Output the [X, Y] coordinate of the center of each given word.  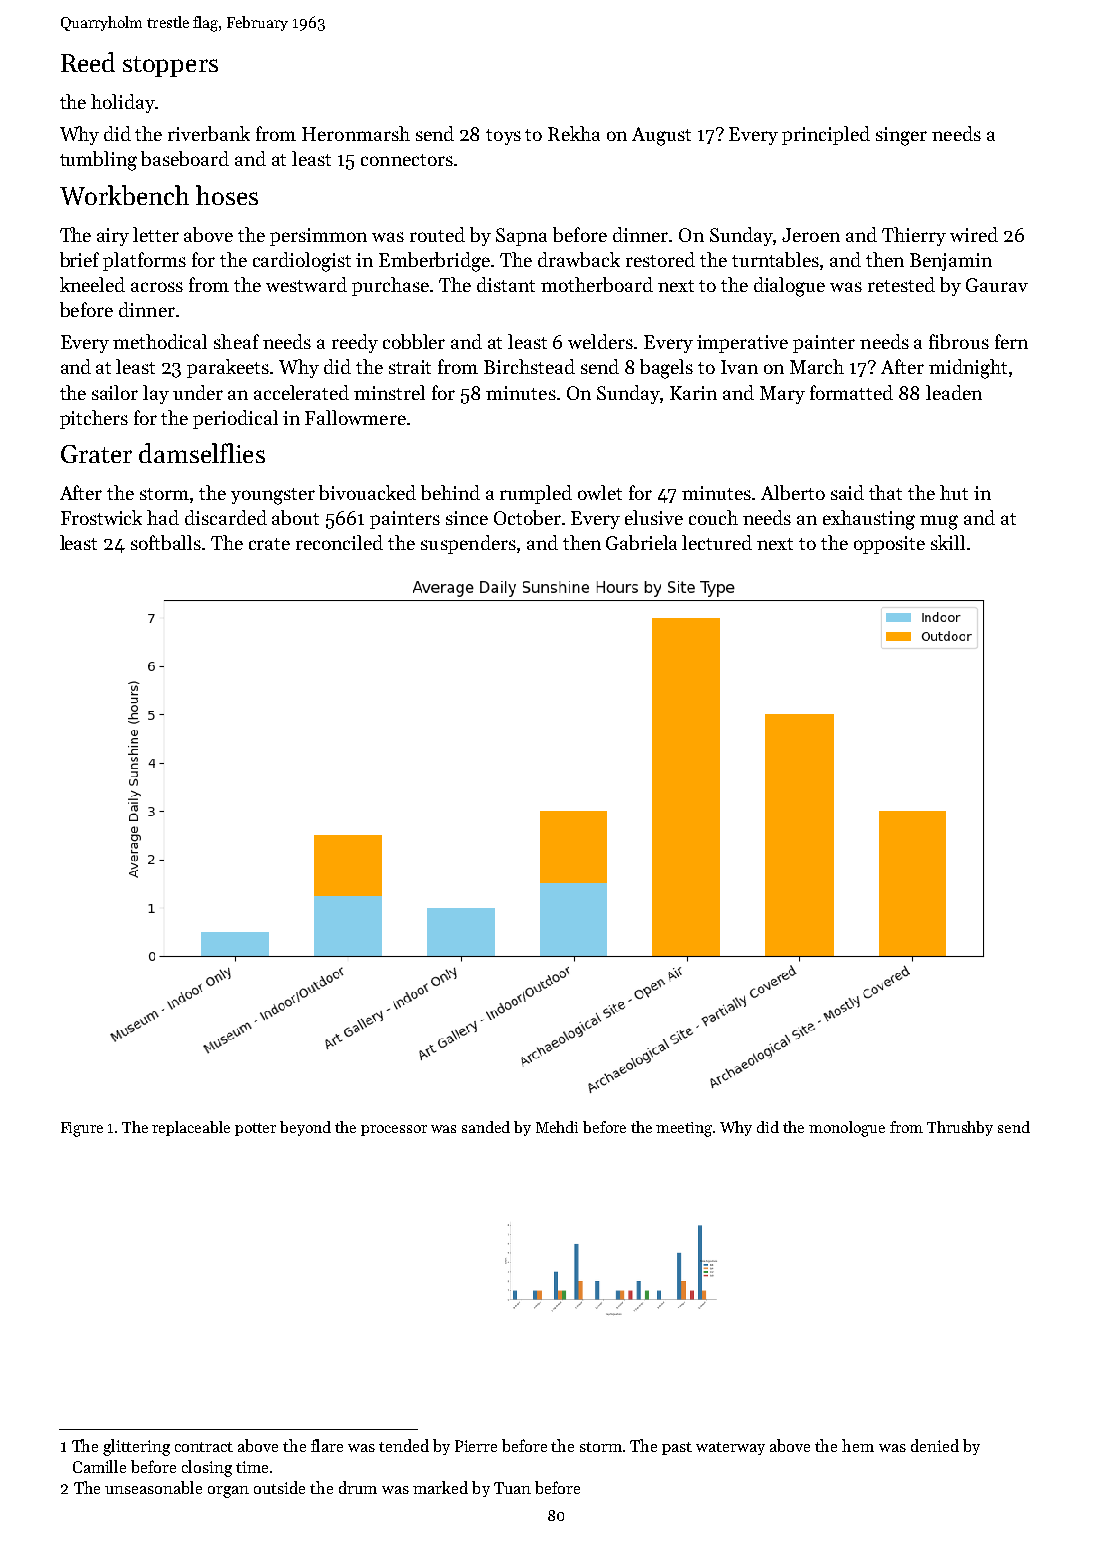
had [163, 517]
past [677, 1448]
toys [503, 137]
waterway [730, 1448]
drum [358, 1487]
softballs [166, 542]
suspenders [468, 544]
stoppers [170, 66]
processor [394, 1130]
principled [826, 135]
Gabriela [641, 542]
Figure [82, 1129]
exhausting [869, 520]
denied [935, 1445]
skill [948, 542]
